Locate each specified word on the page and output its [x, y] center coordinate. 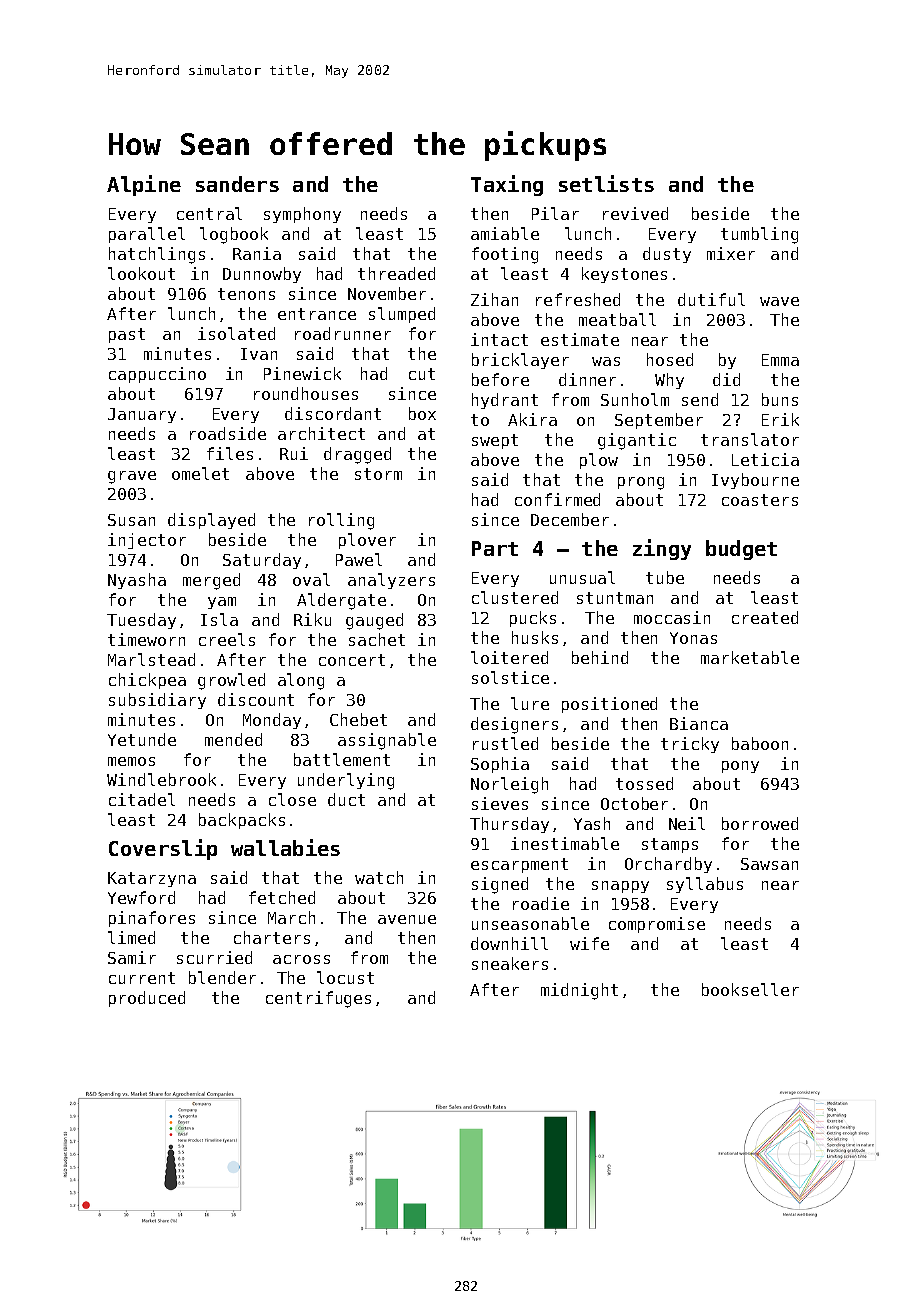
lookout [141, 273]
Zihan [494, 299]
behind [600, 657]
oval [311, 579]
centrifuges [318, 999]
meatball [617, 319]
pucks [533, 619]
